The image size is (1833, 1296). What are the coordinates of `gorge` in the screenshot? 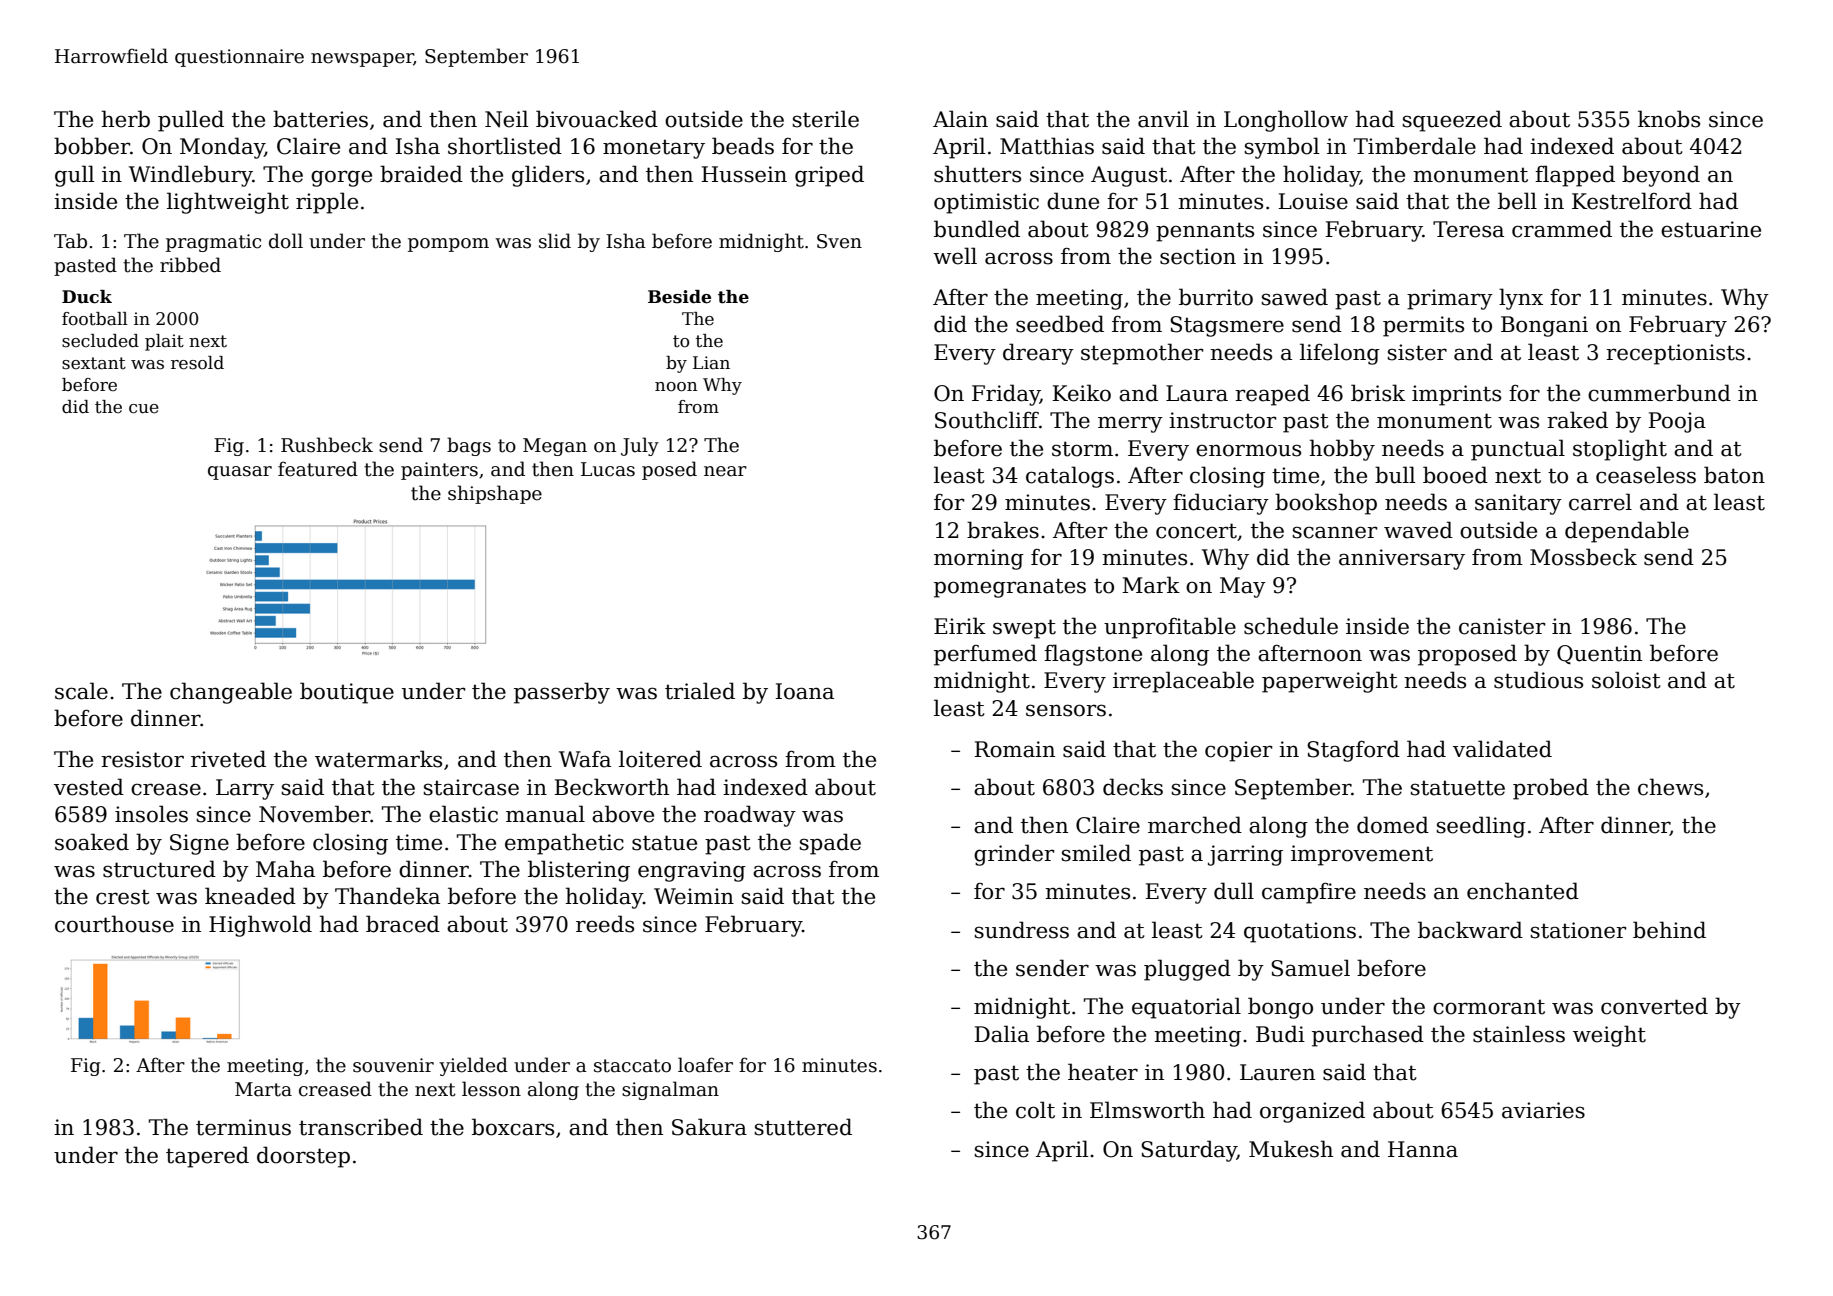 It's located at (341, 178).
